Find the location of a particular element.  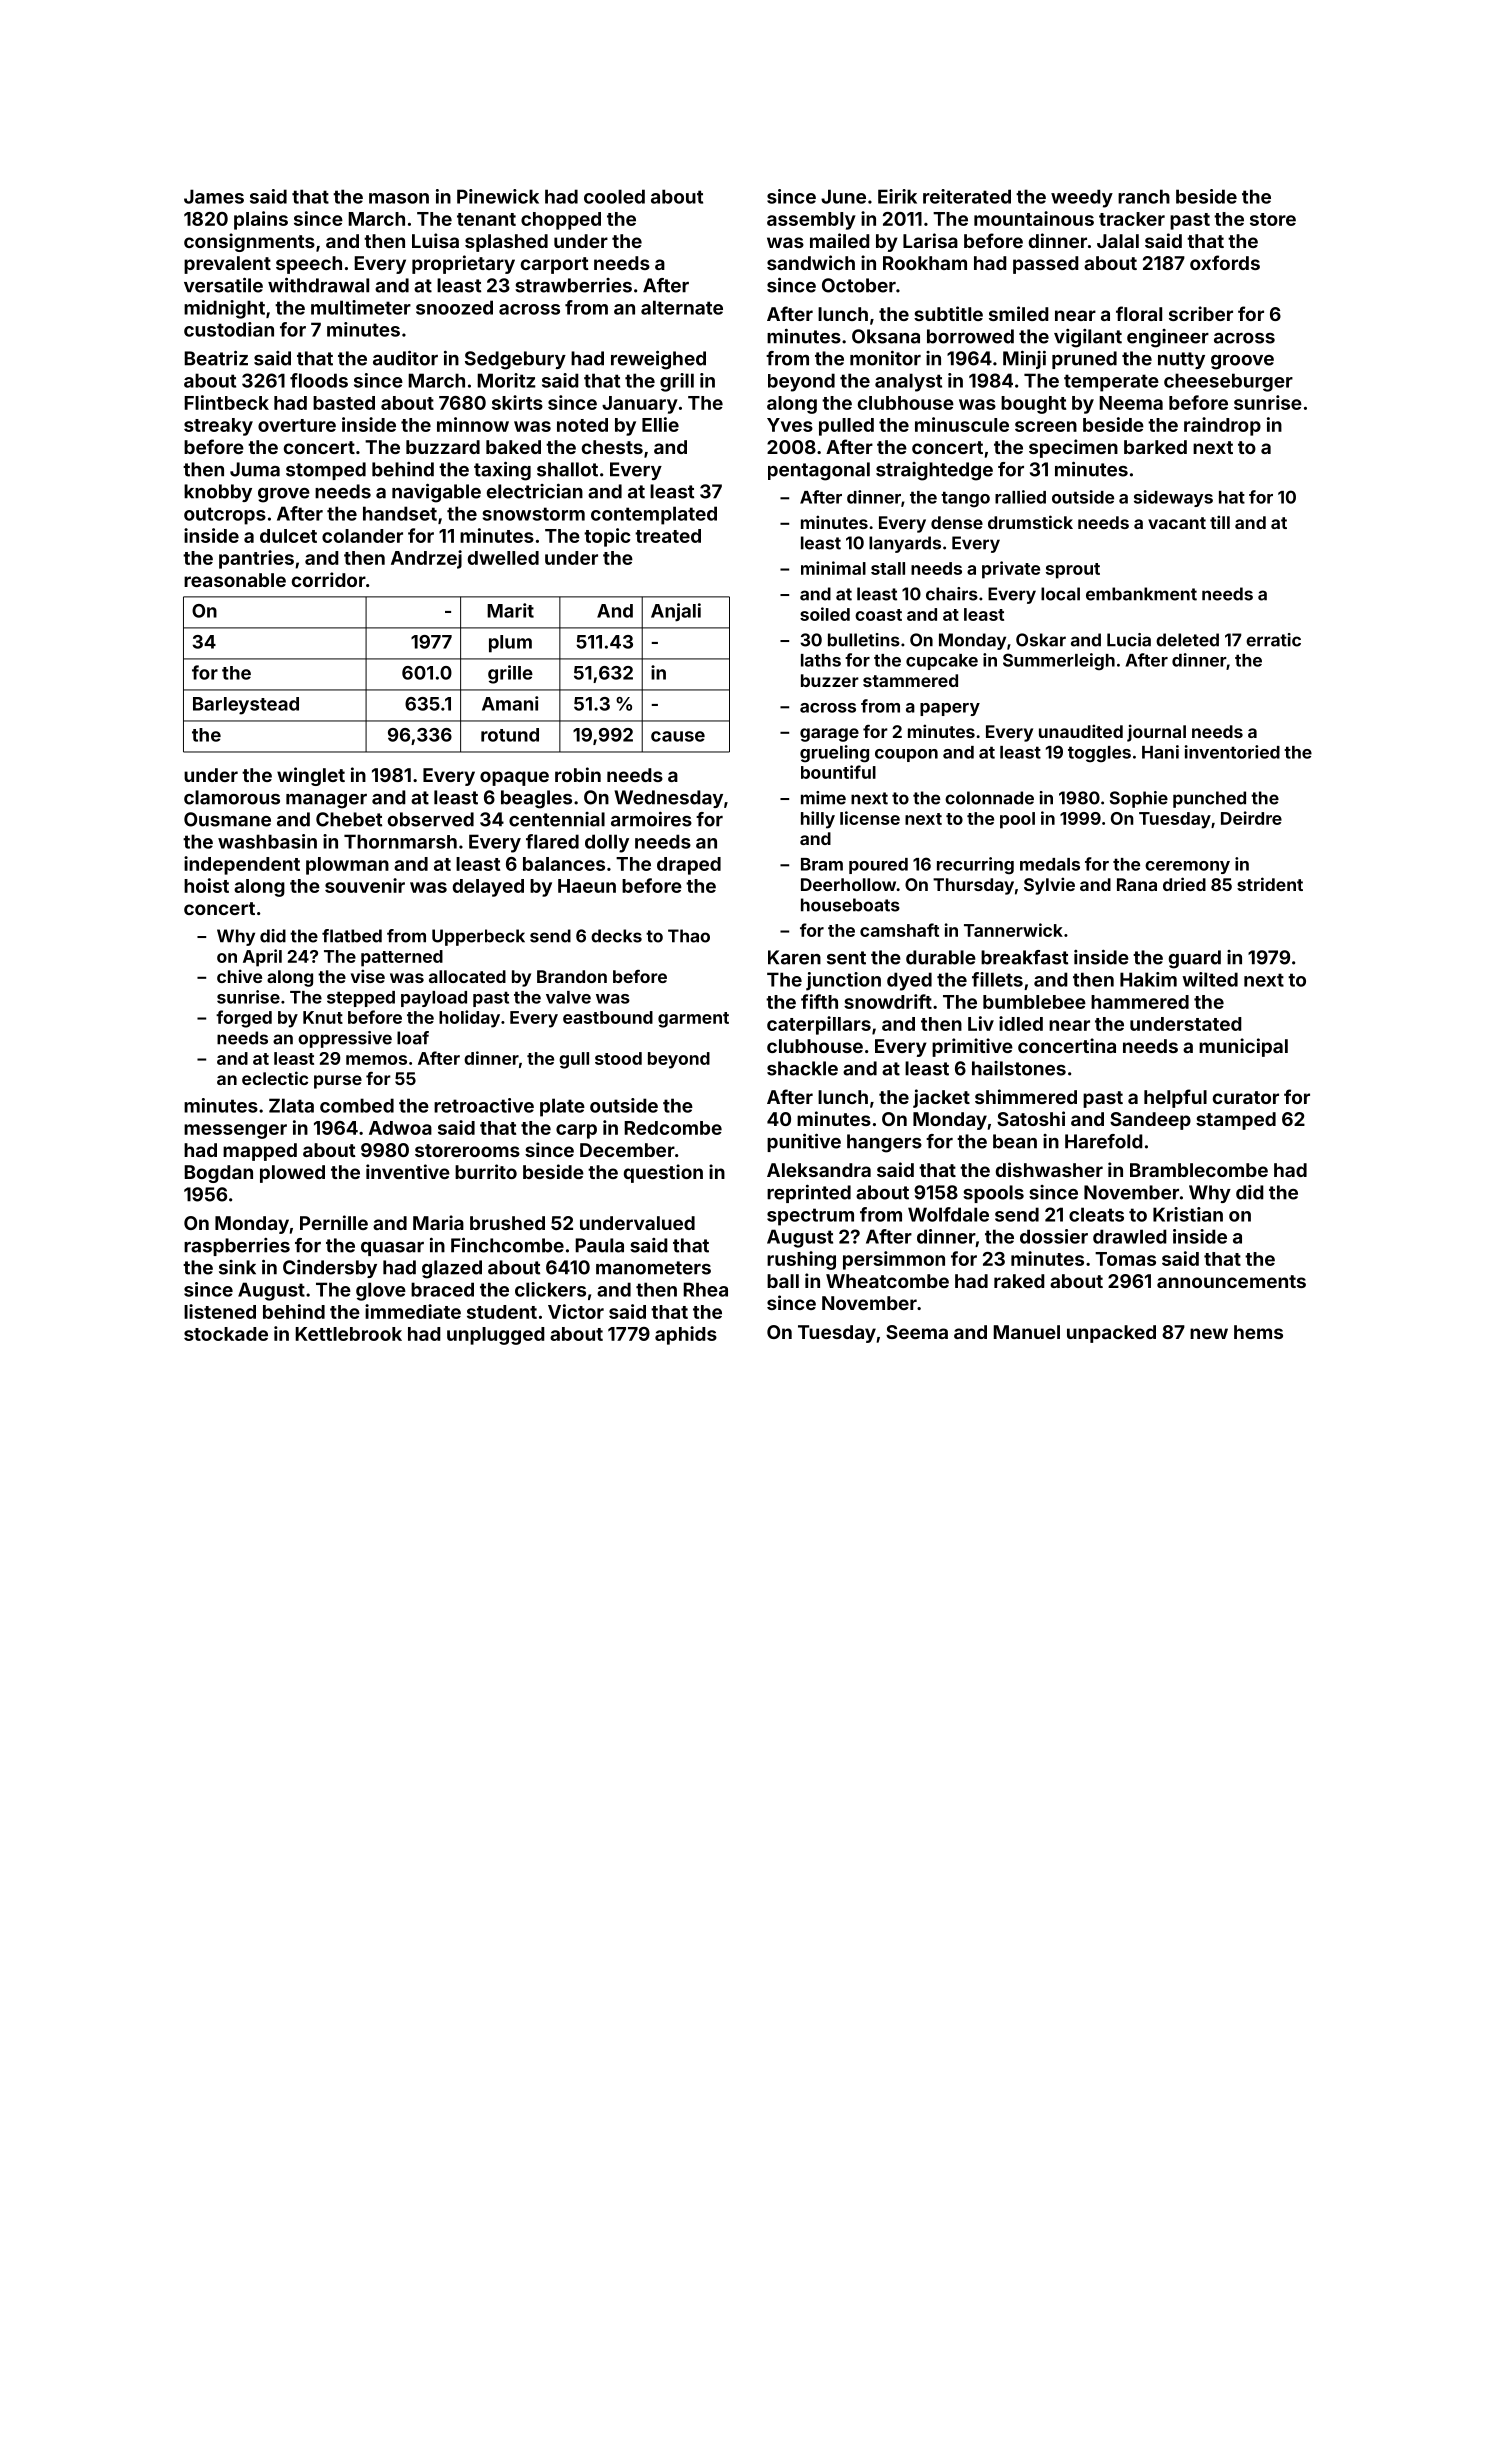

cooled is located at coordinates (614, 196).
